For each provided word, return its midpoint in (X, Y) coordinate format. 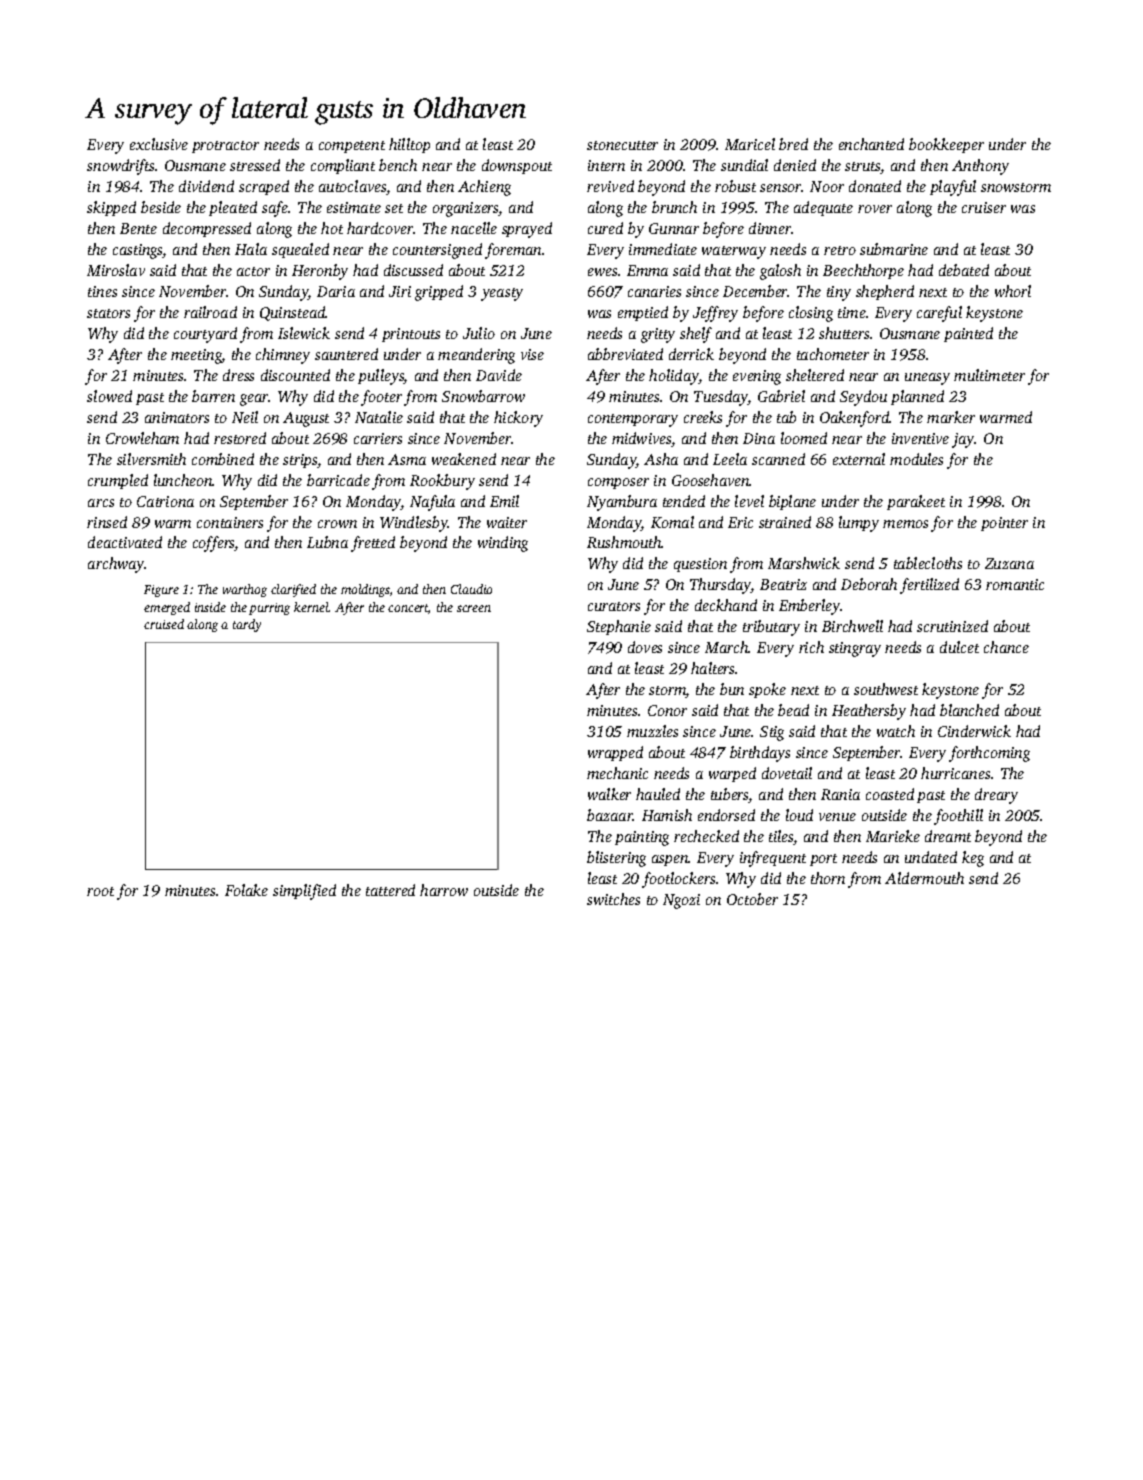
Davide (499, 375)
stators (108, 313)
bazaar (610, 815)
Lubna (327, 542)
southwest (886, 689)
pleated (233, 208)
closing (811, 314)
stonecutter (622, 145)
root (100, 891)
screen (474, 608)
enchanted (871, 144)
